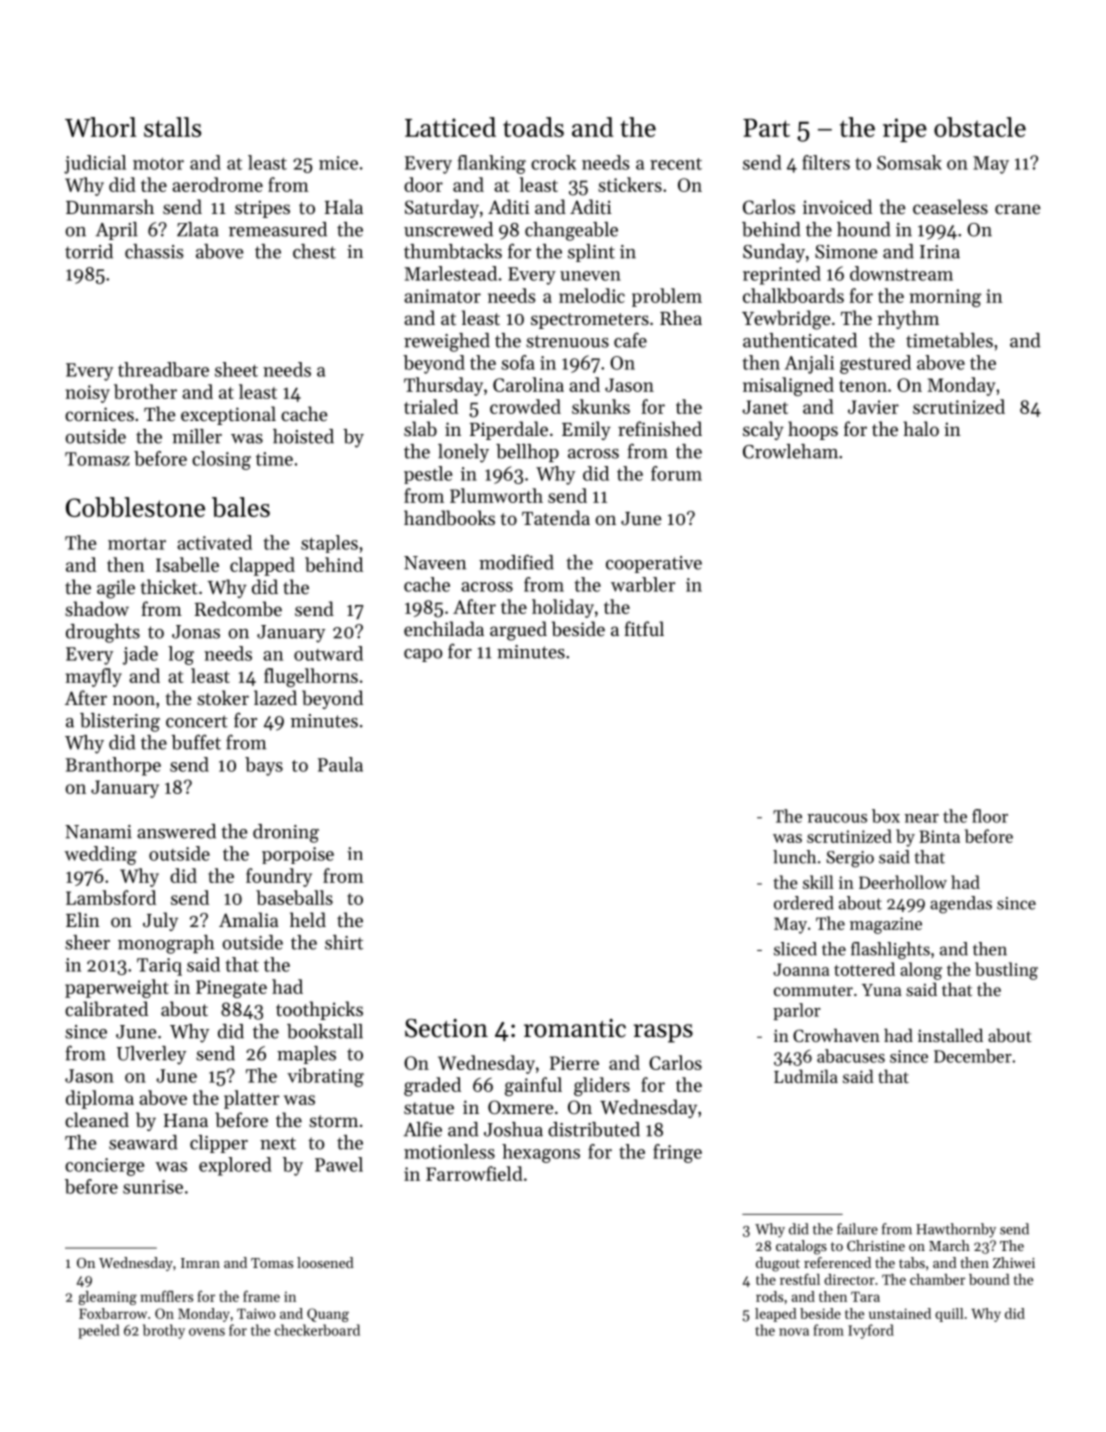  Describe the element at coordinates (541, 1153) in the image. I see `hexagons` at that location.
